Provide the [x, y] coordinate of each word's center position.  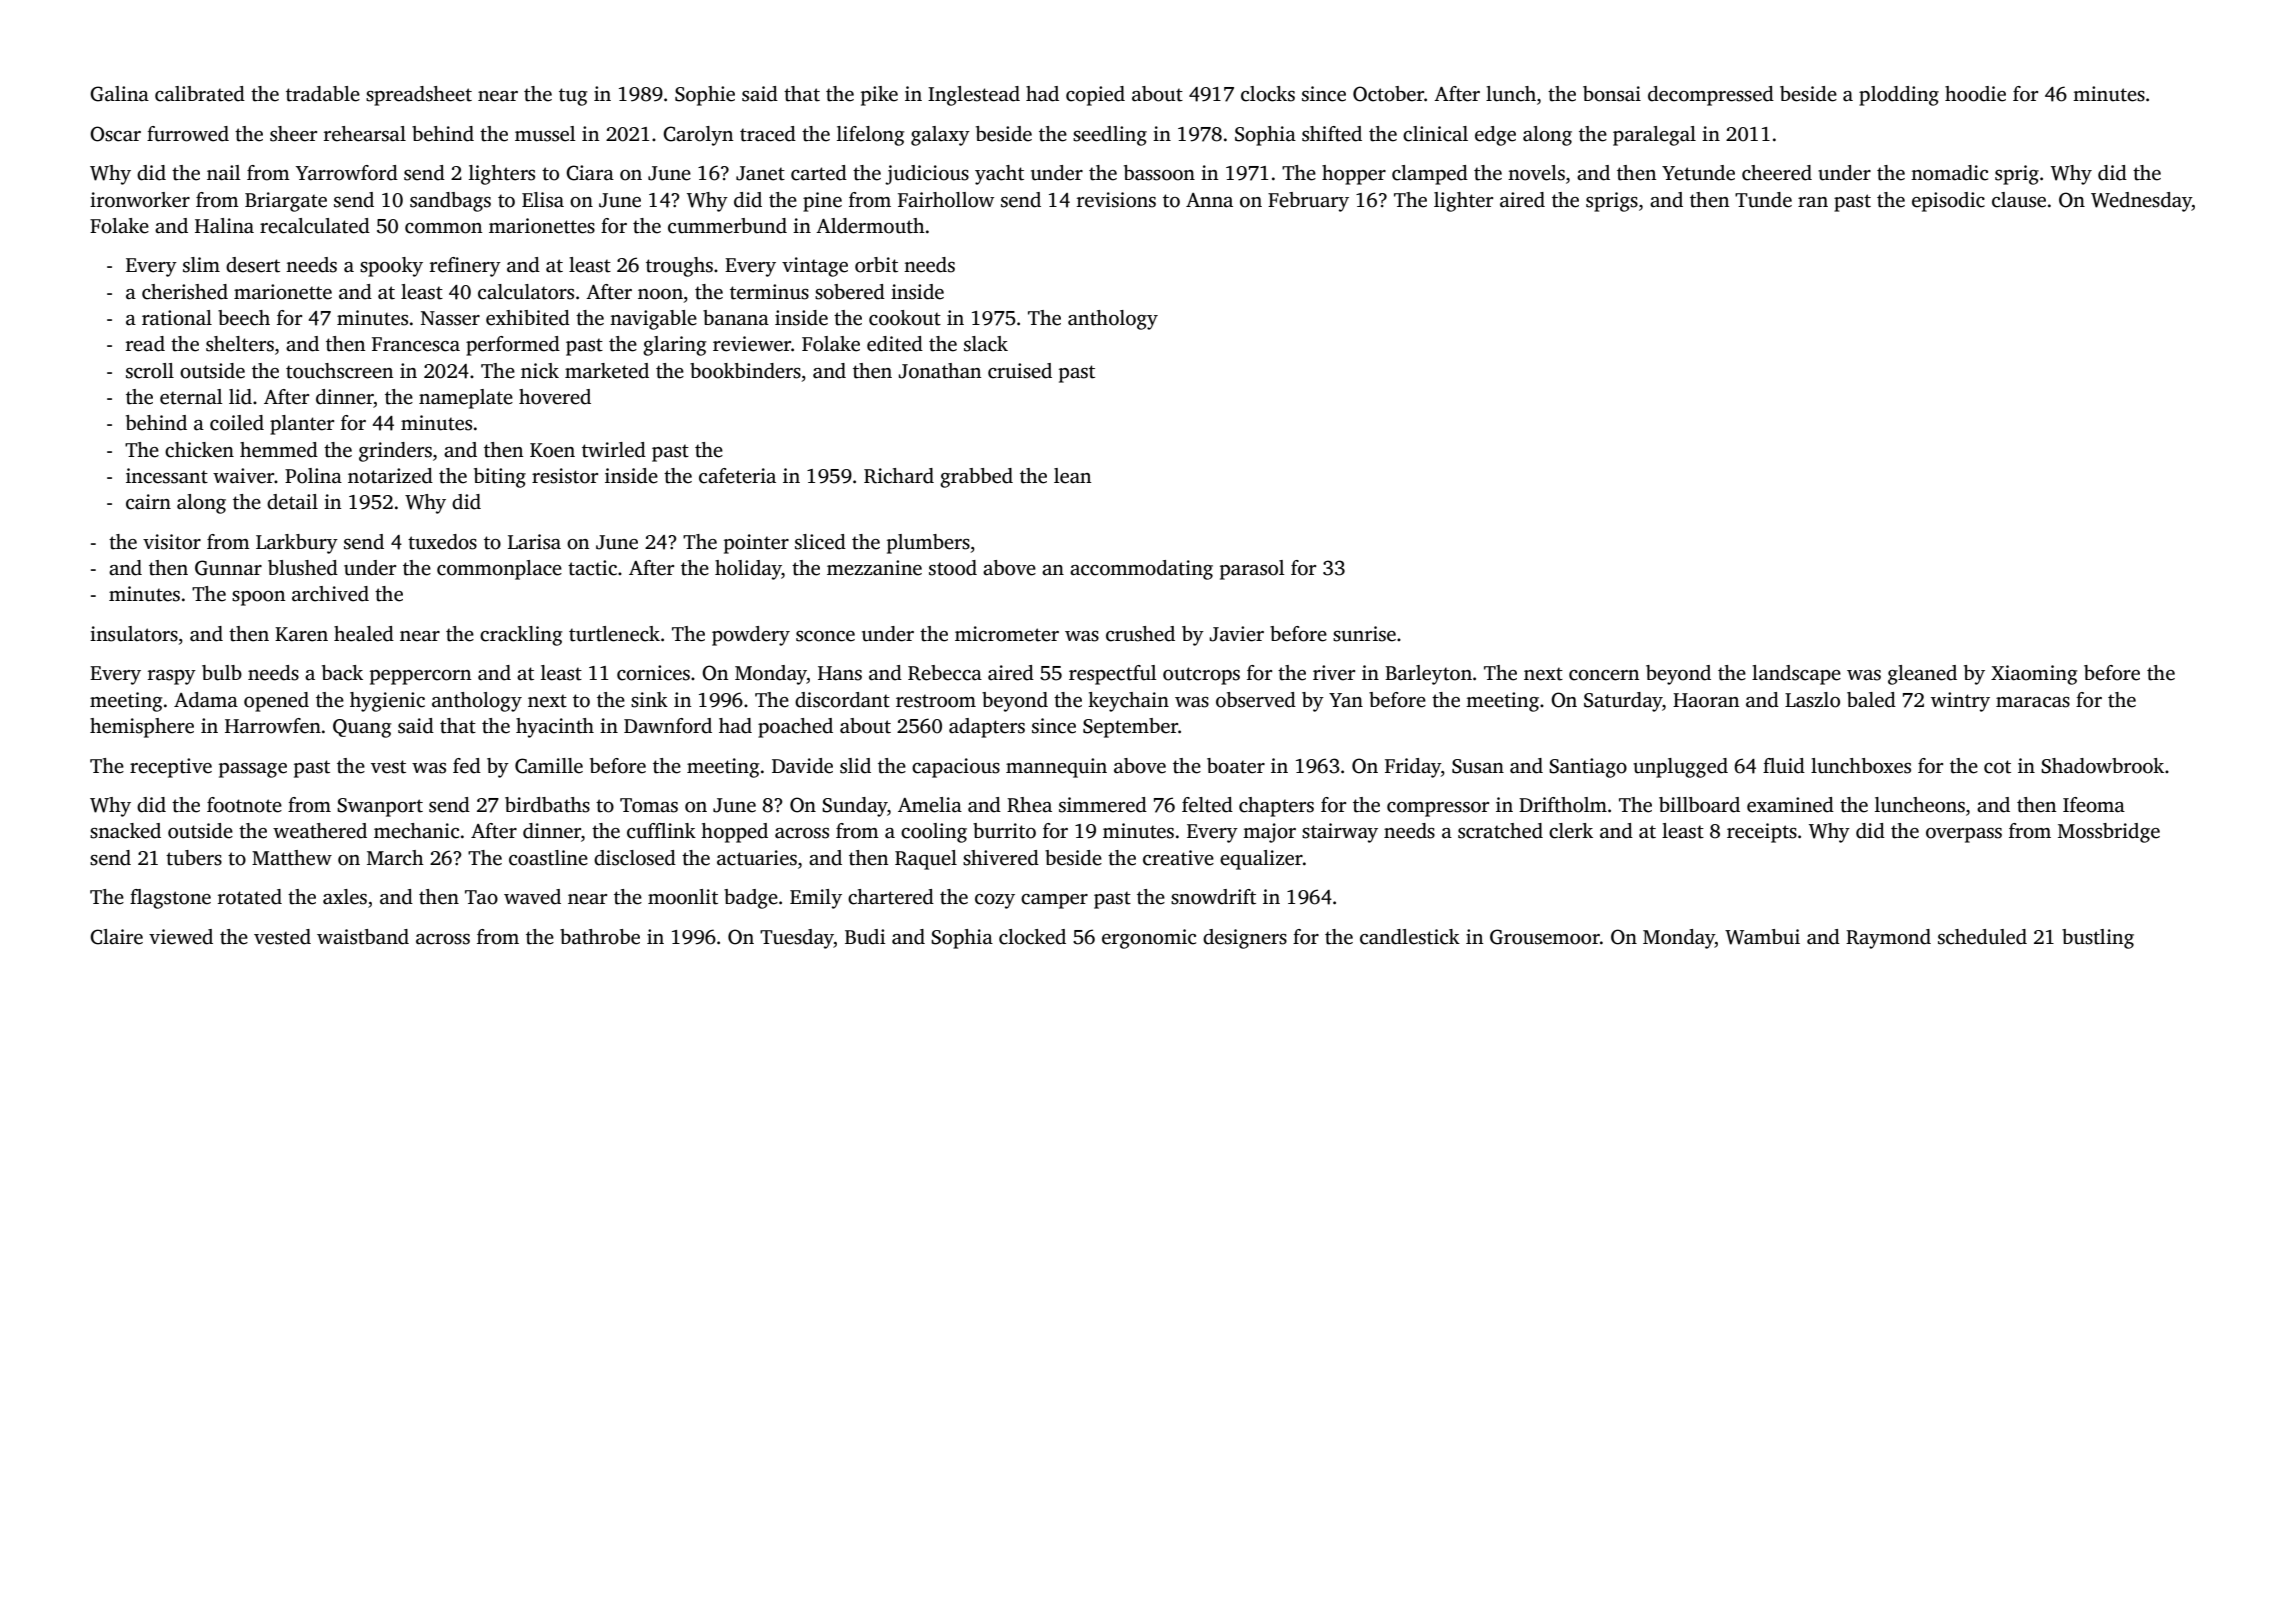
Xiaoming [2034, 675]
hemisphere [142, 728]
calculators [526, 292]
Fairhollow [946, 200]
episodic [1948, 202]
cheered [1777, 173]
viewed [181, 937]
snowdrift [1213, 897]
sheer [293, 134]
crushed [1140, 634]
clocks [1268, 94]
